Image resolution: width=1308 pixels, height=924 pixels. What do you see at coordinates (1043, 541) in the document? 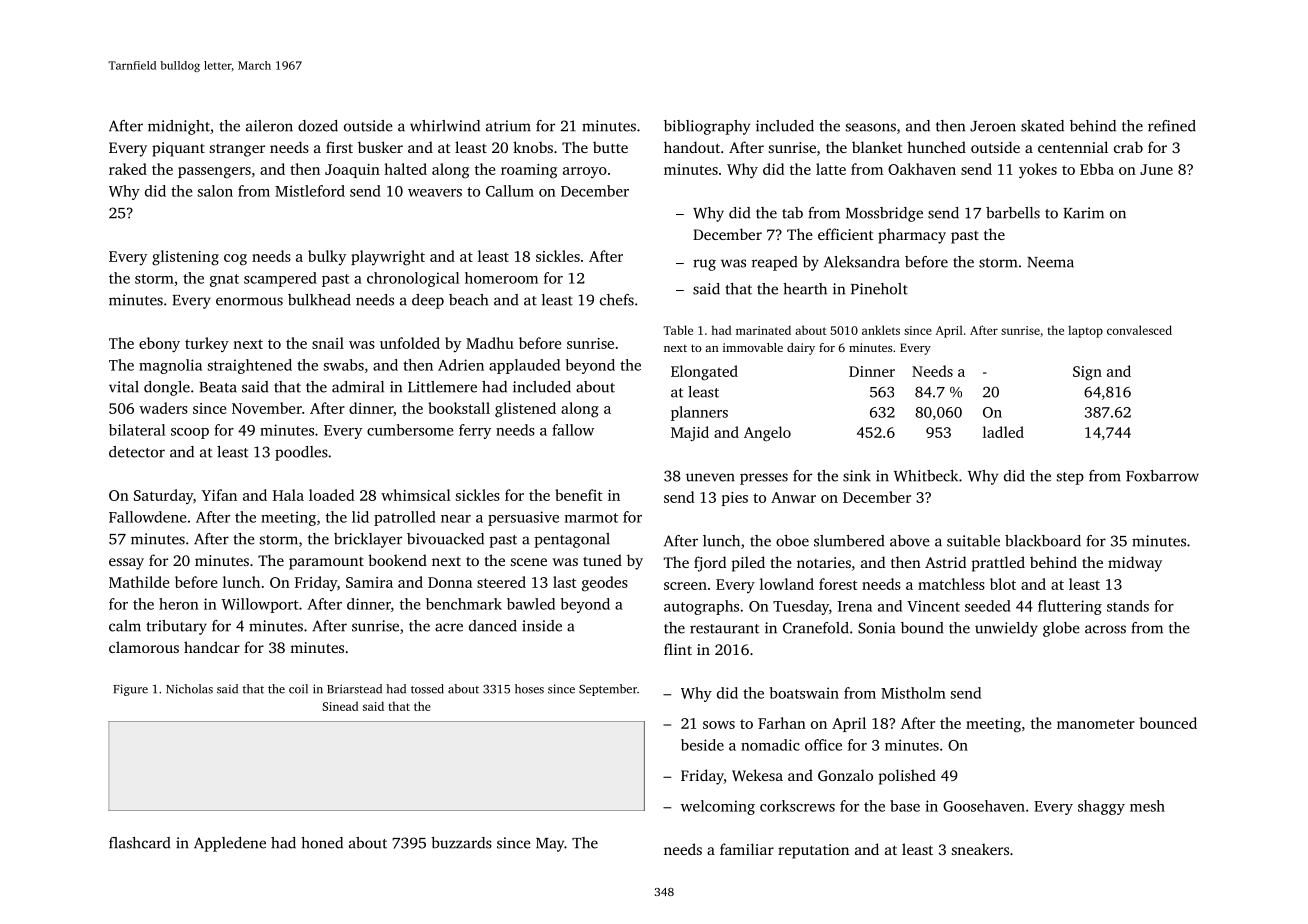
I see `blackboard` at bounding box center [1043, 541].
